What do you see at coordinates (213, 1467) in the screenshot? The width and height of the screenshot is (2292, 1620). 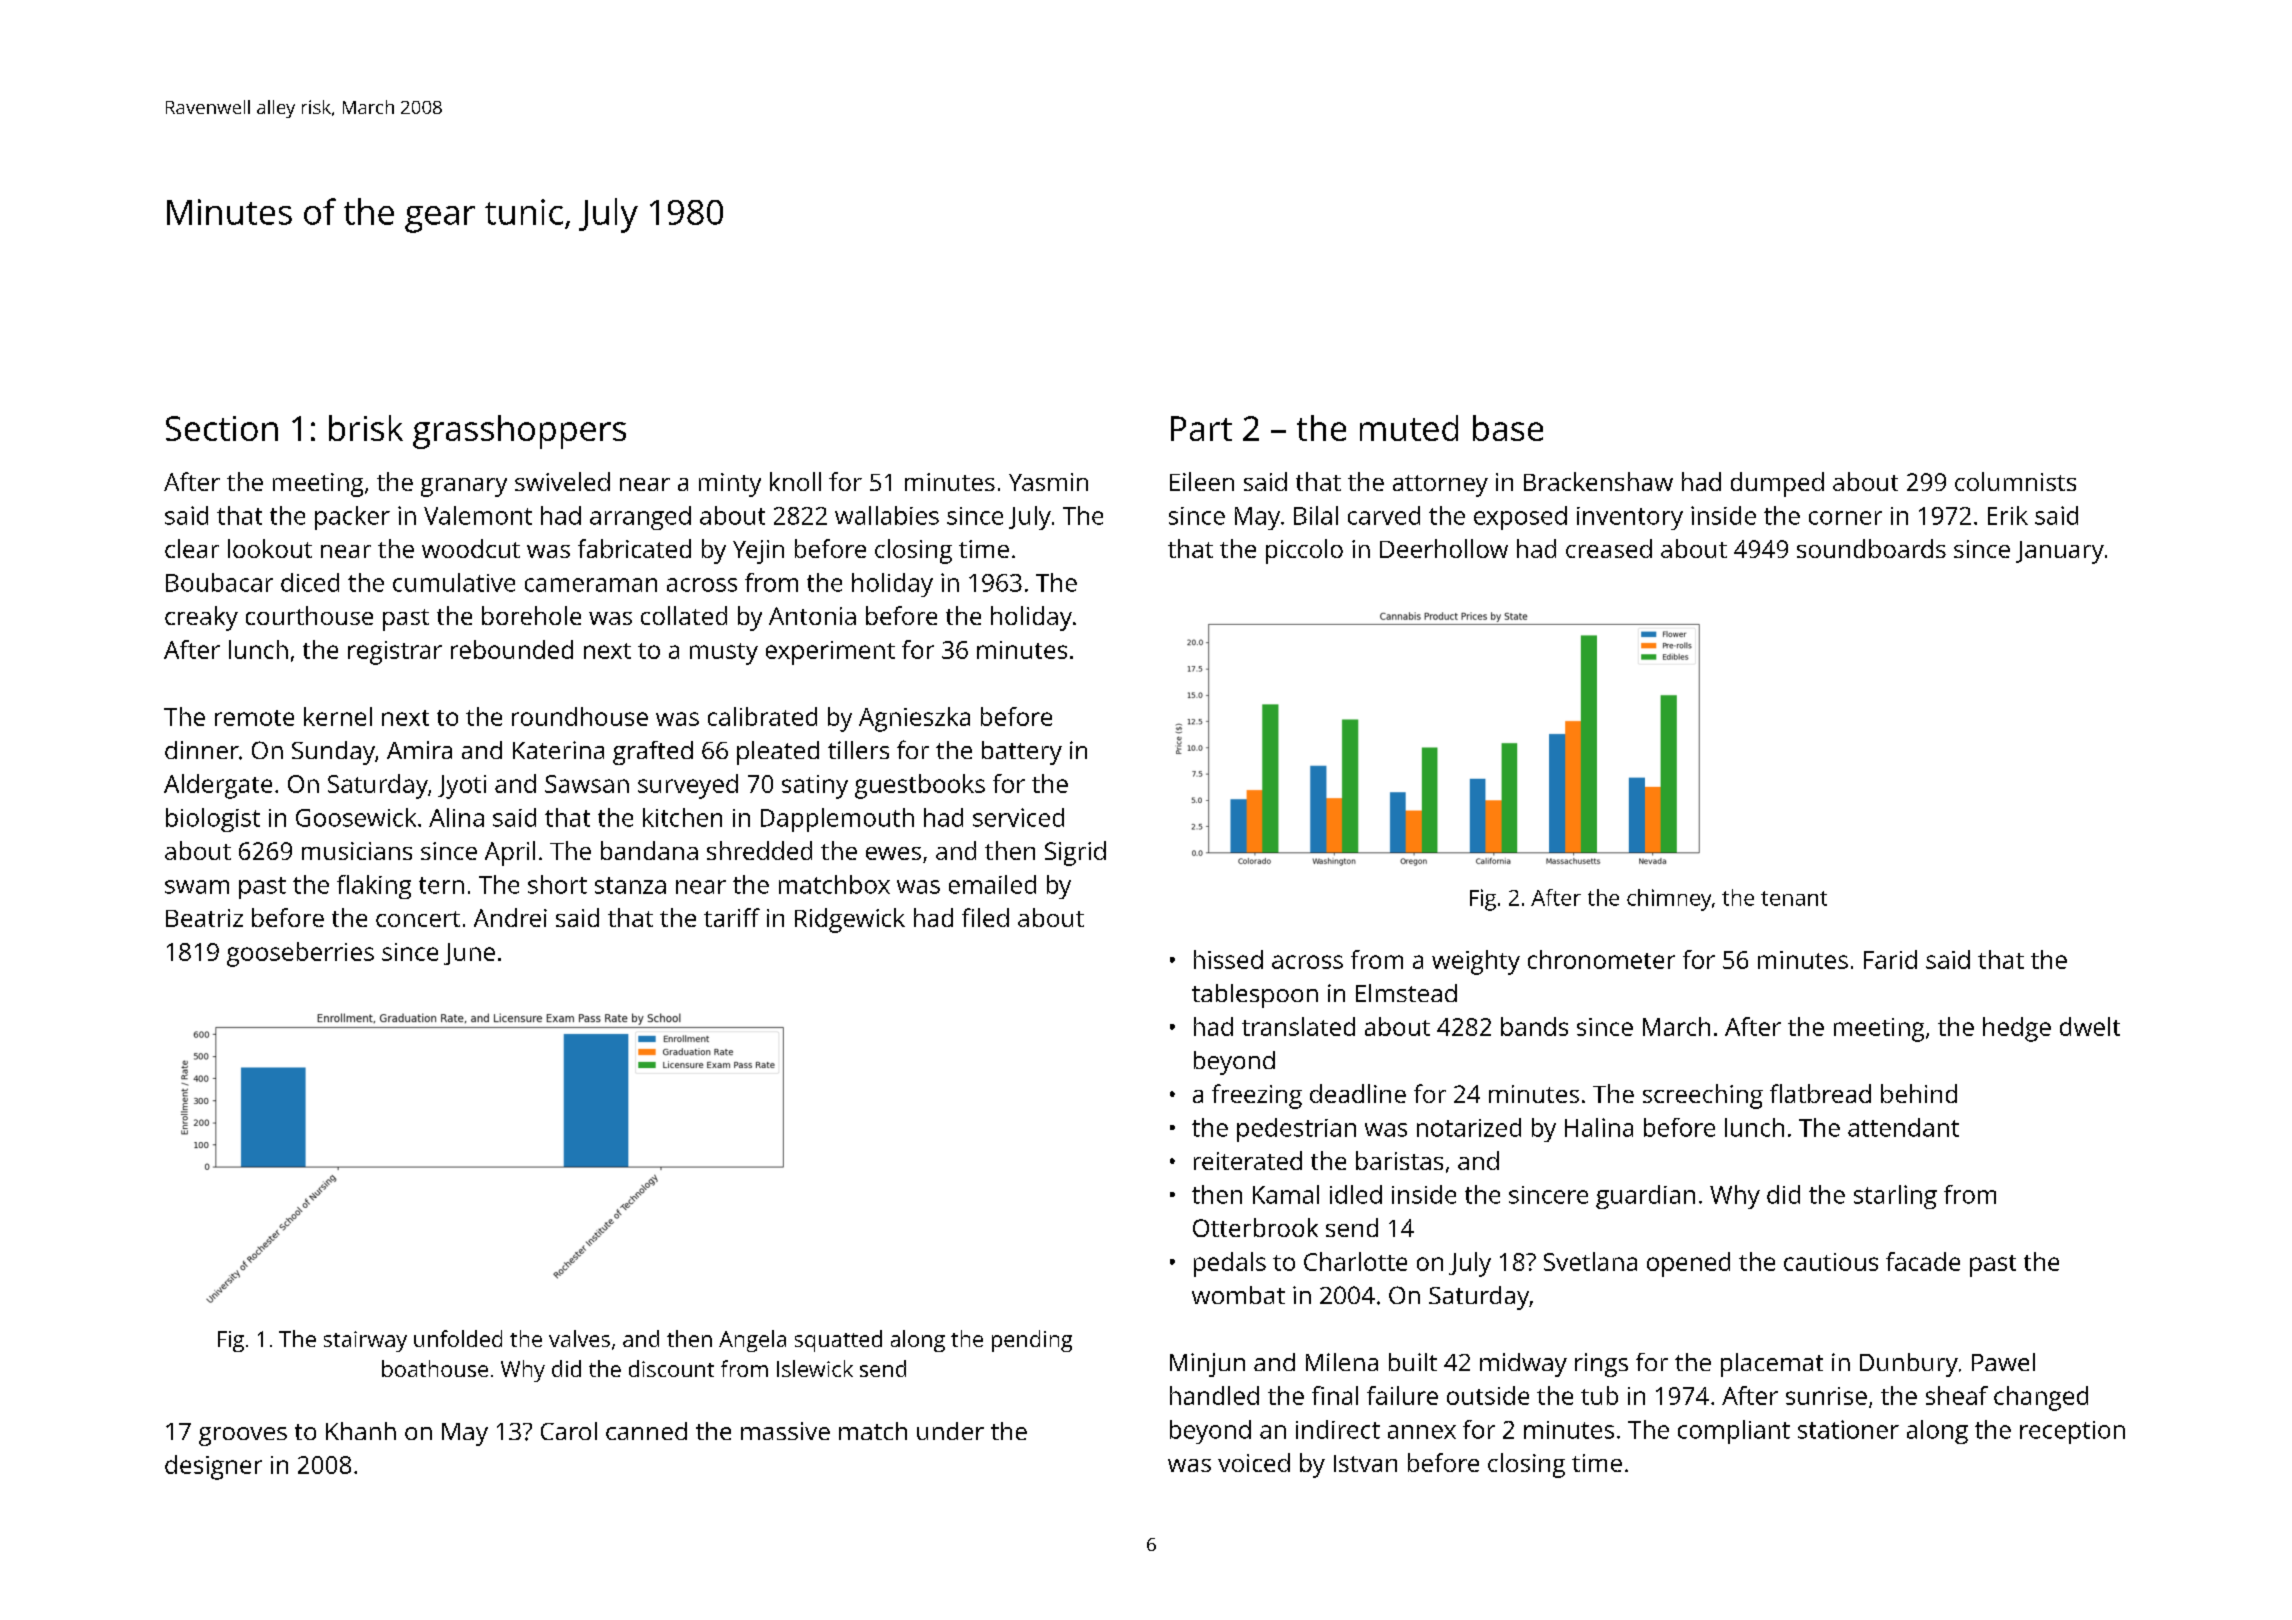 I see `designer` at bounding box center [213, 1467].
